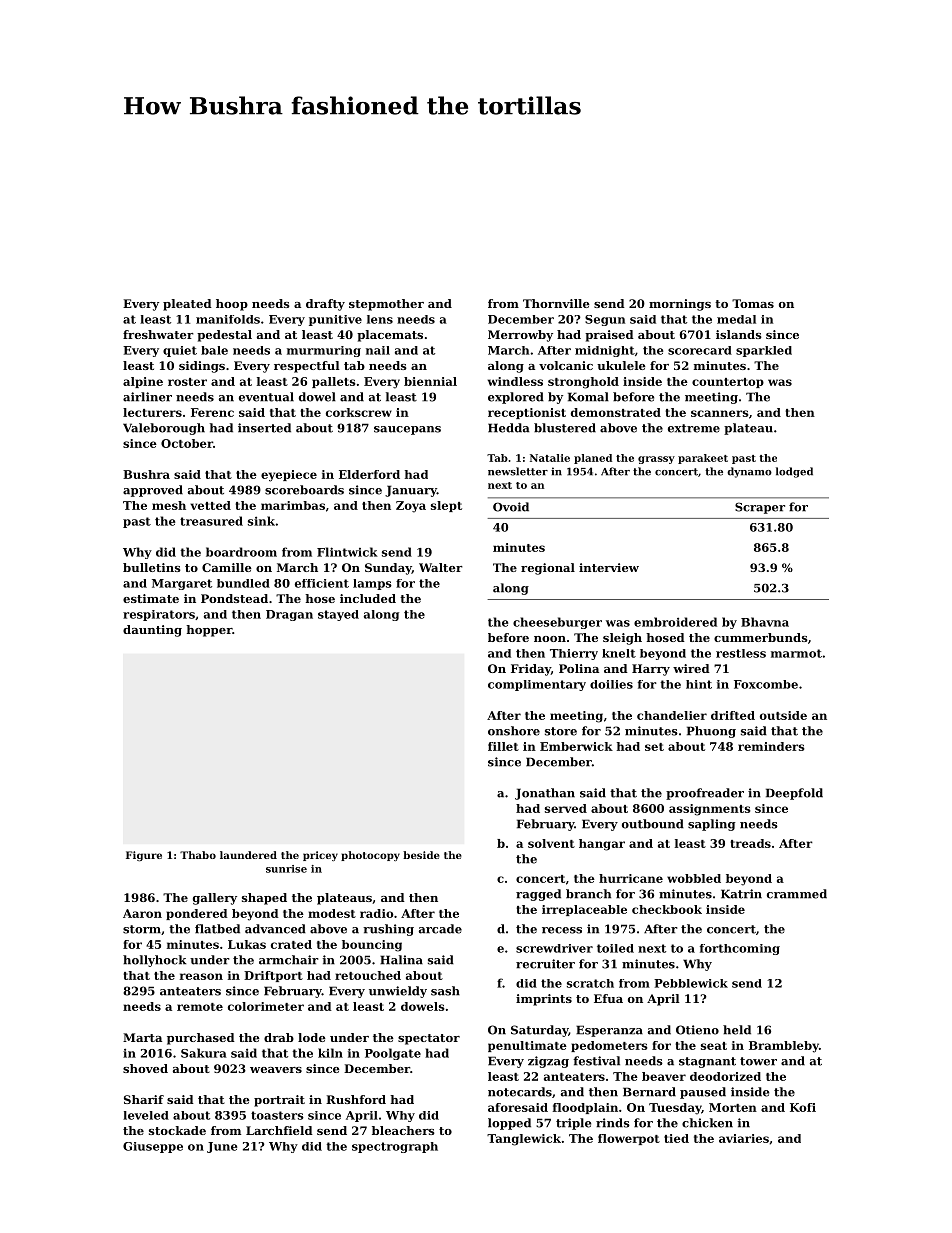 Image resolution: width=952 pixels, height=1233 pixels. Describe the element at coordinates (771, 746) in the screenshot. I see `reminders` at that location.
